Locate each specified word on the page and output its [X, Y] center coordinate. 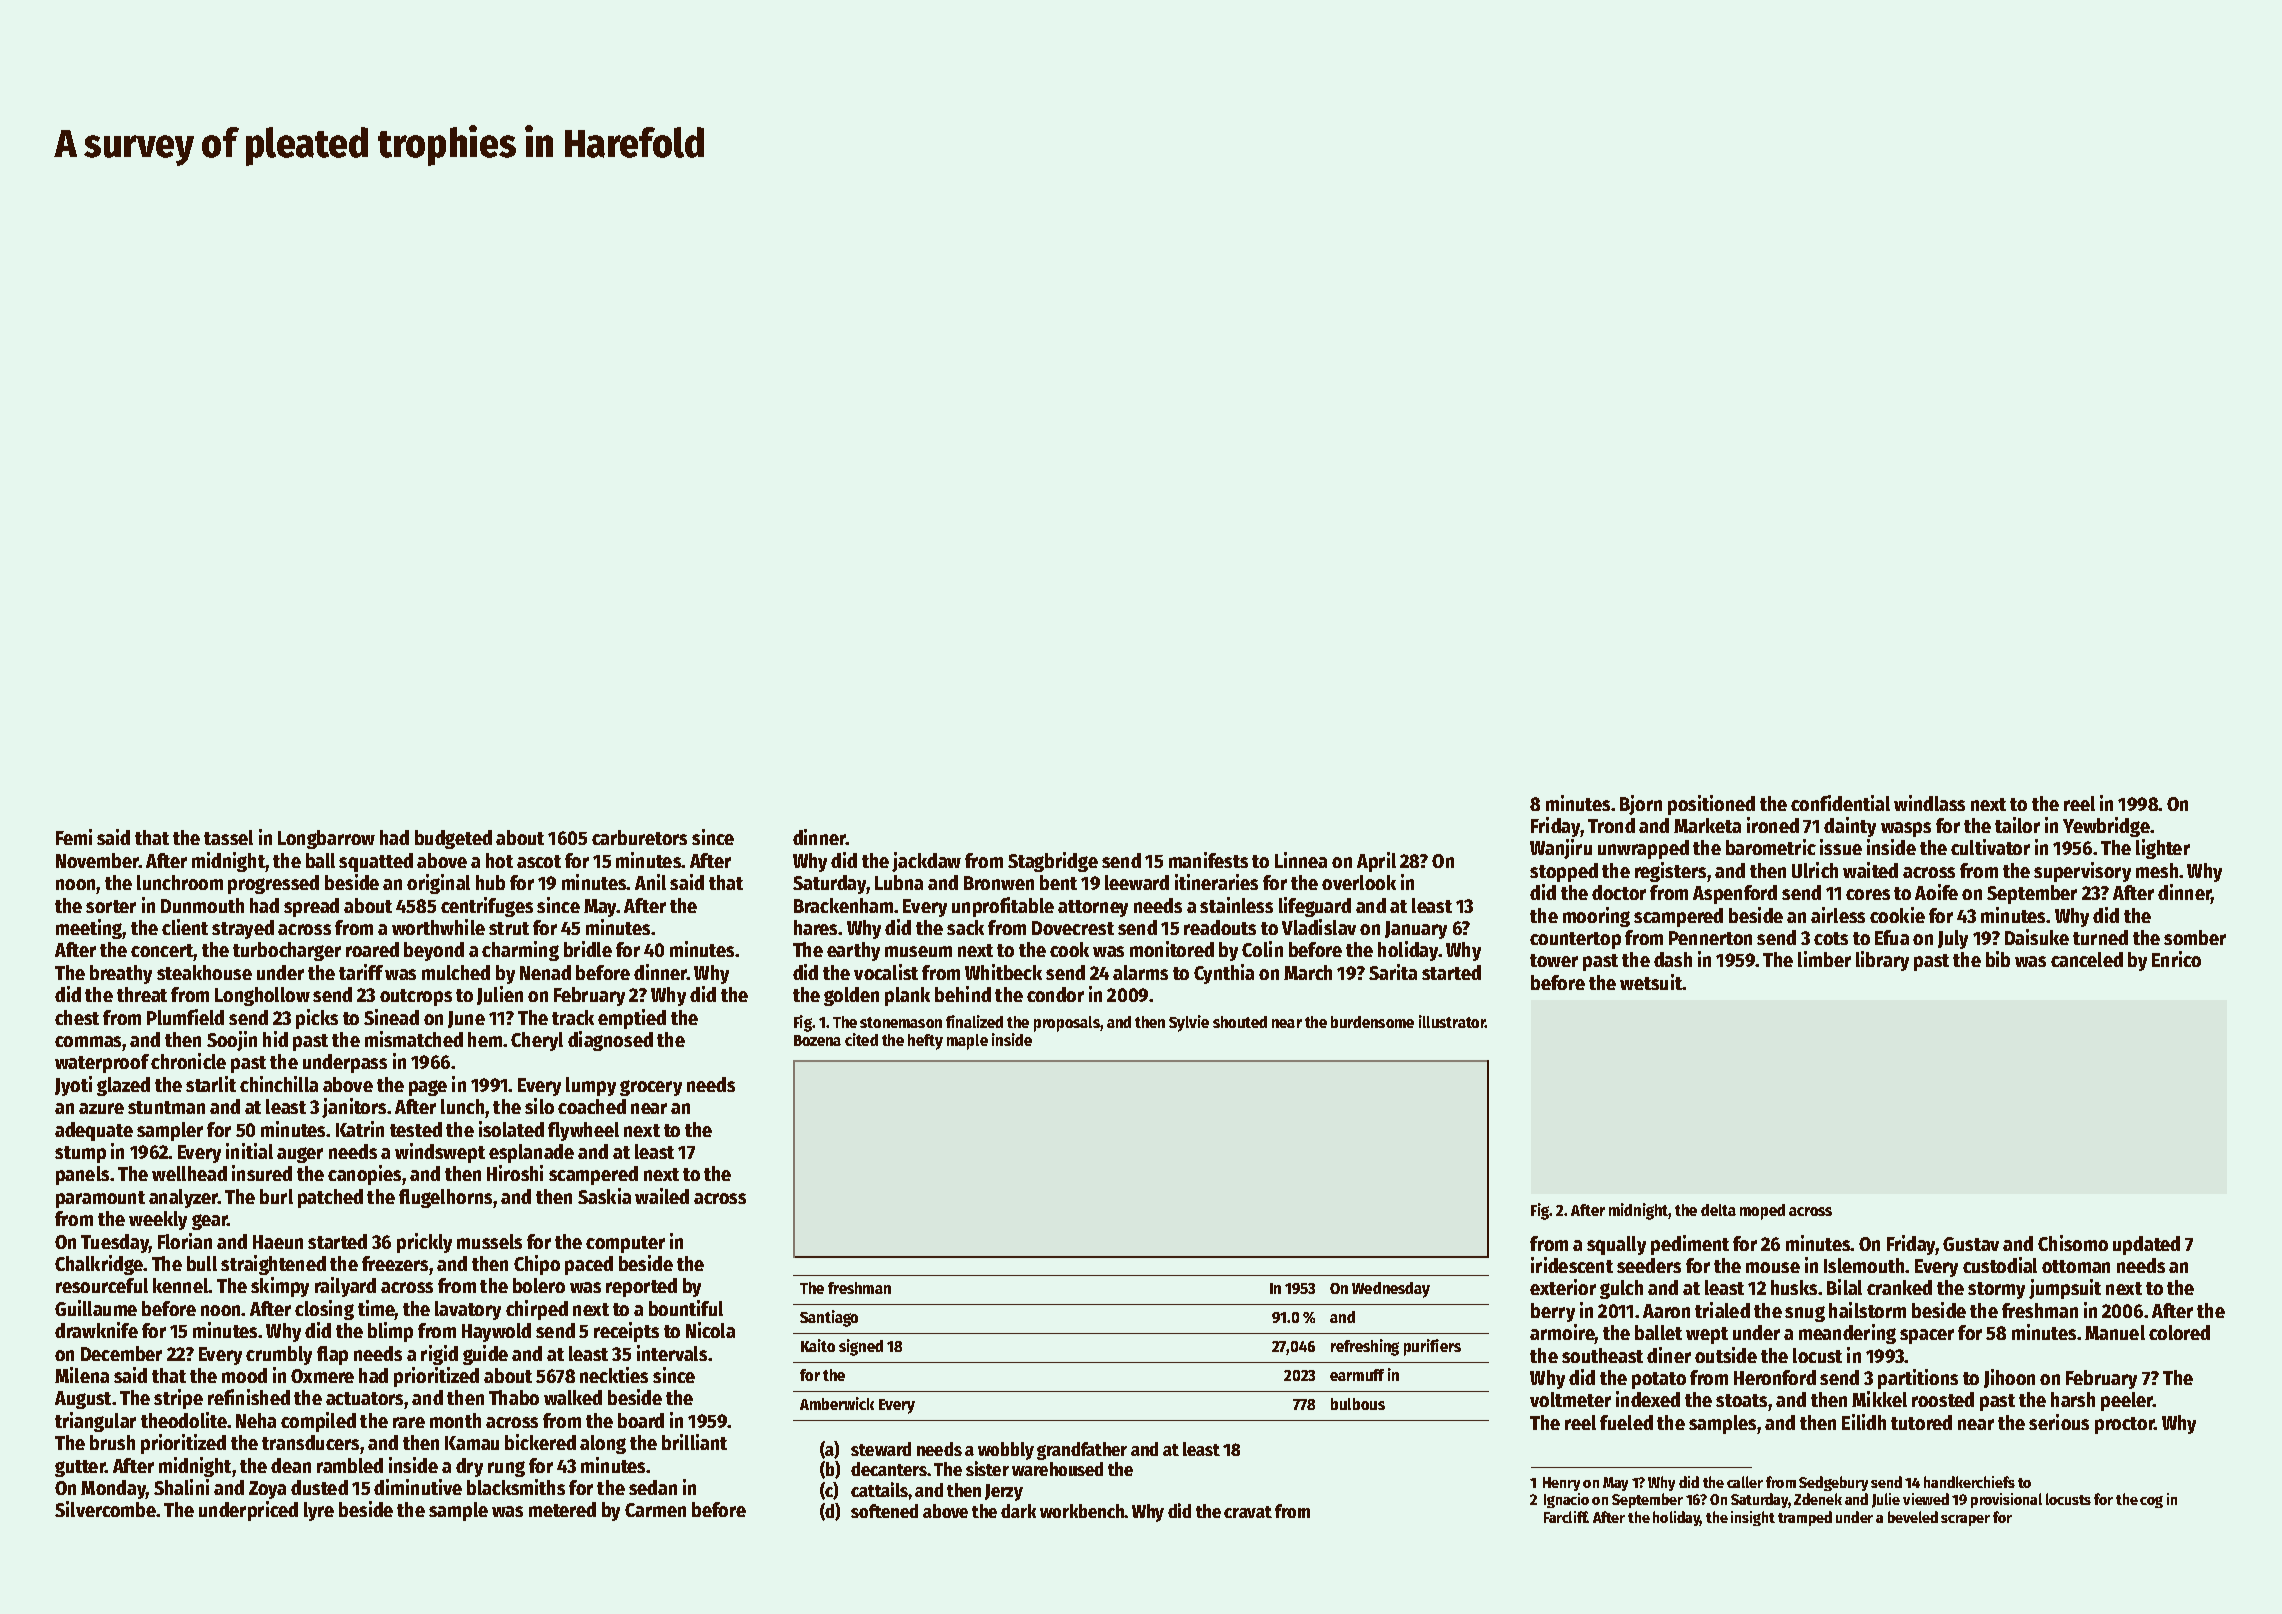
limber [1824, 959]
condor [1055, 994]
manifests [1208, 860]
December [121, 1353]
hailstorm [1867, 1310]
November [97, 860]
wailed [662, 1196]
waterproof [102, 1063]
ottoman [2076, 1266]
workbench [1082, 1511]
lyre [319, 1511]
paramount [100, 1199]
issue [1841, 847]
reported [641, 1287]
